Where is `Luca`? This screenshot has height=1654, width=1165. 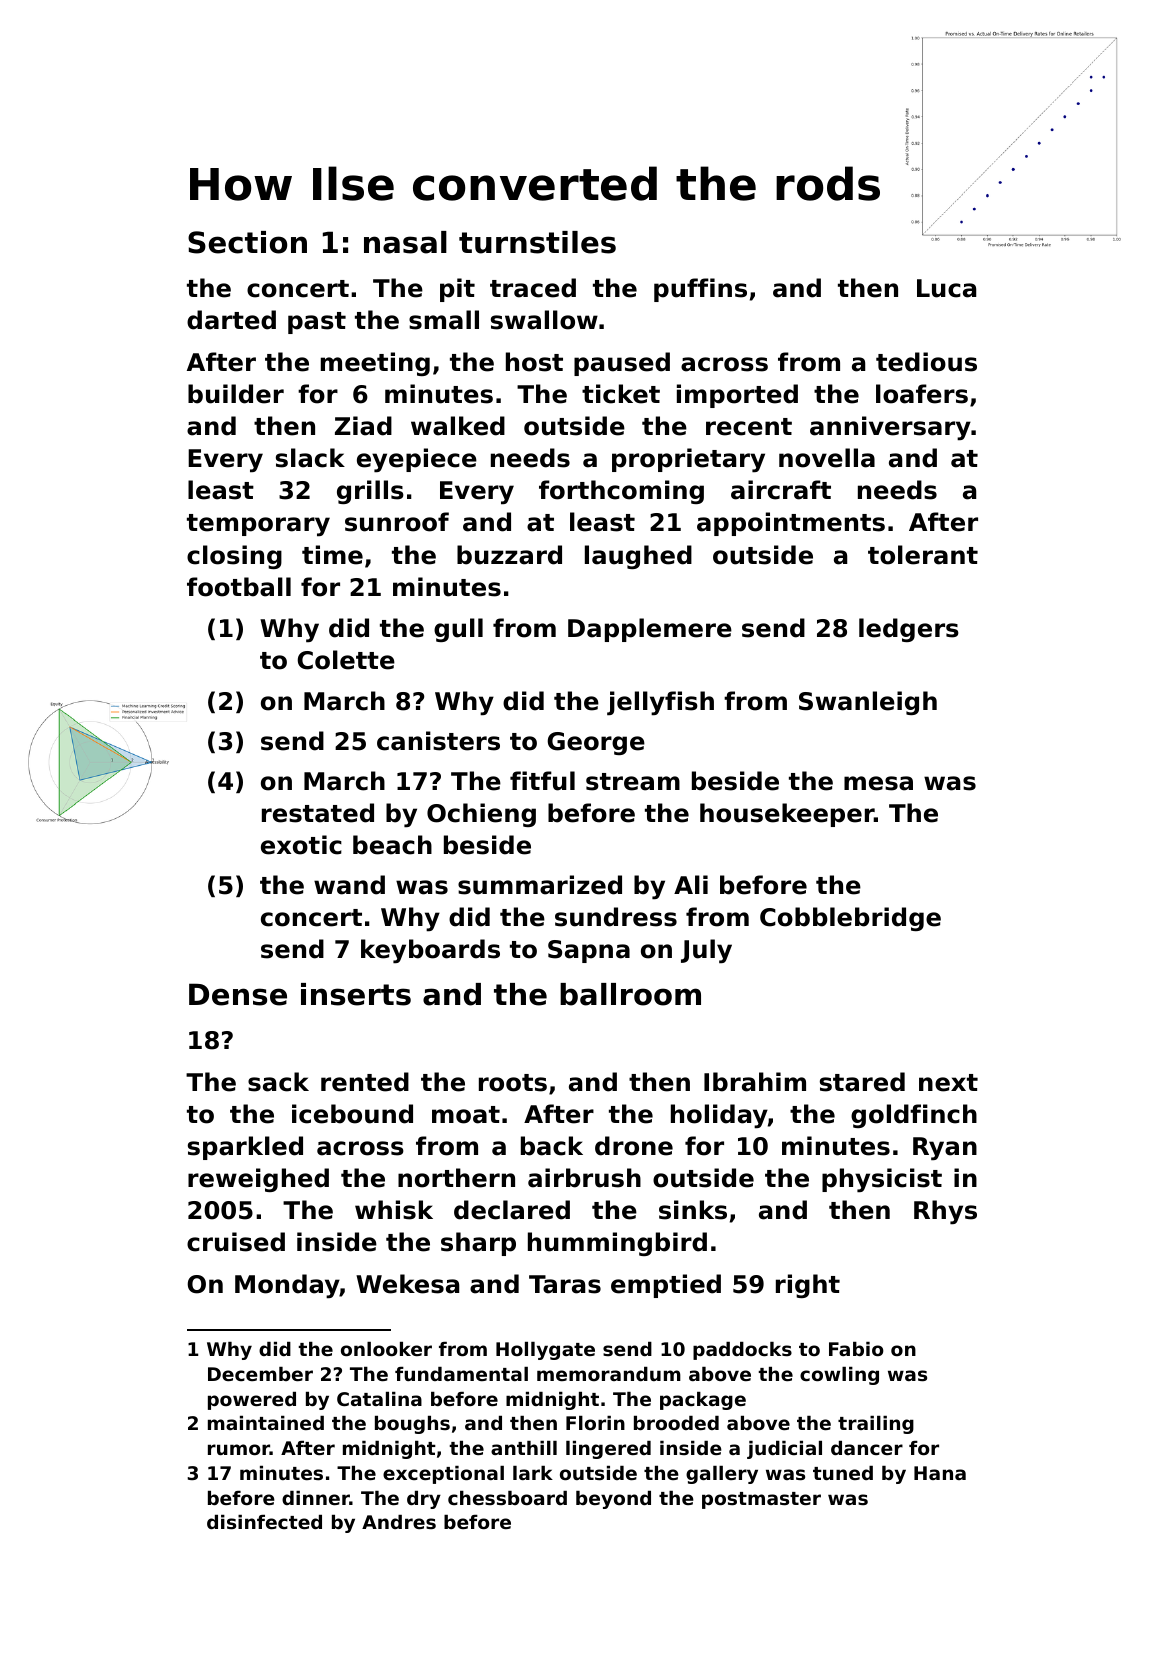 Luca is located at coordinates (946, 288).
